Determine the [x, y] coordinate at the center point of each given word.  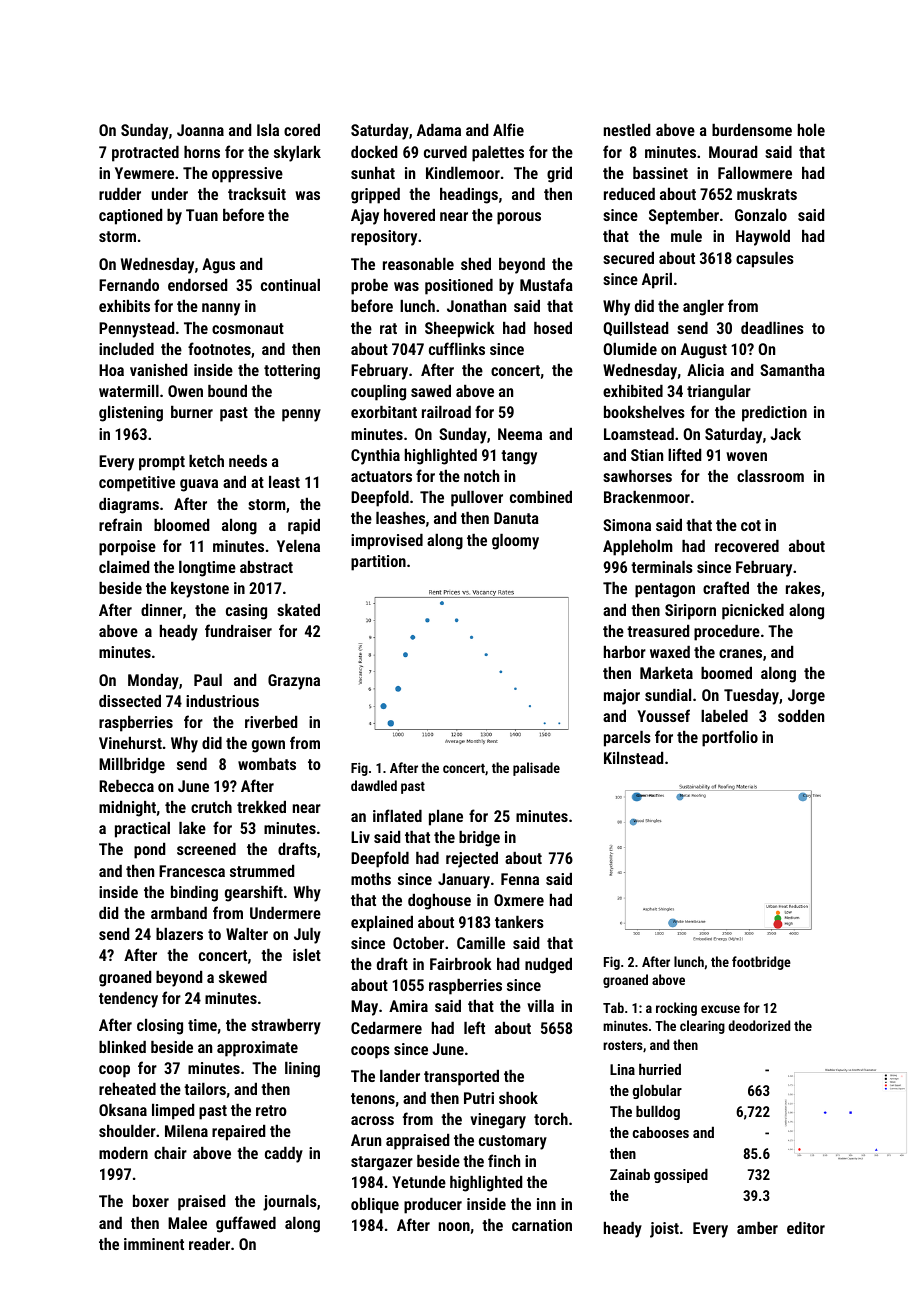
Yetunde [419, 1182]
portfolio [730, 738]
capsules [765, 260]
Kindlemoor [463, 173]
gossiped [681, 1175]
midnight [127, 809]
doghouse [439, 902]
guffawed [246, 1224]
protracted [145, 154]
